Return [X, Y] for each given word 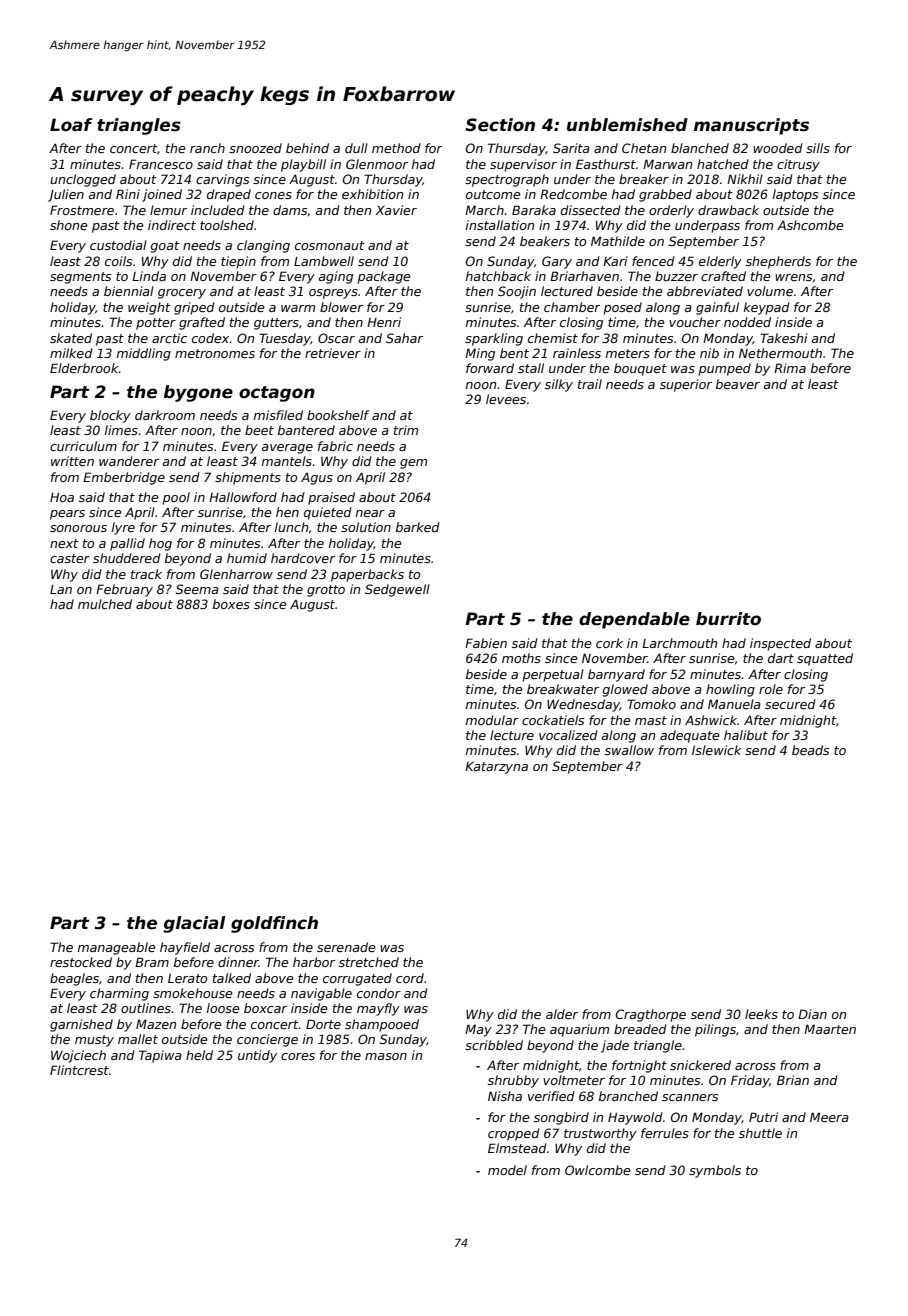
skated [71, 338]
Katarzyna [496, 767]
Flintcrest [79, 1070]
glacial [194, 924]
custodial [118, 245]
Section [500, 125]
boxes [231, 604]
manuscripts [751, 126]
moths [521, 658]
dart [781, 658]
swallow [629, 750]
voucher [695, 322]
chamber [572, 307]
